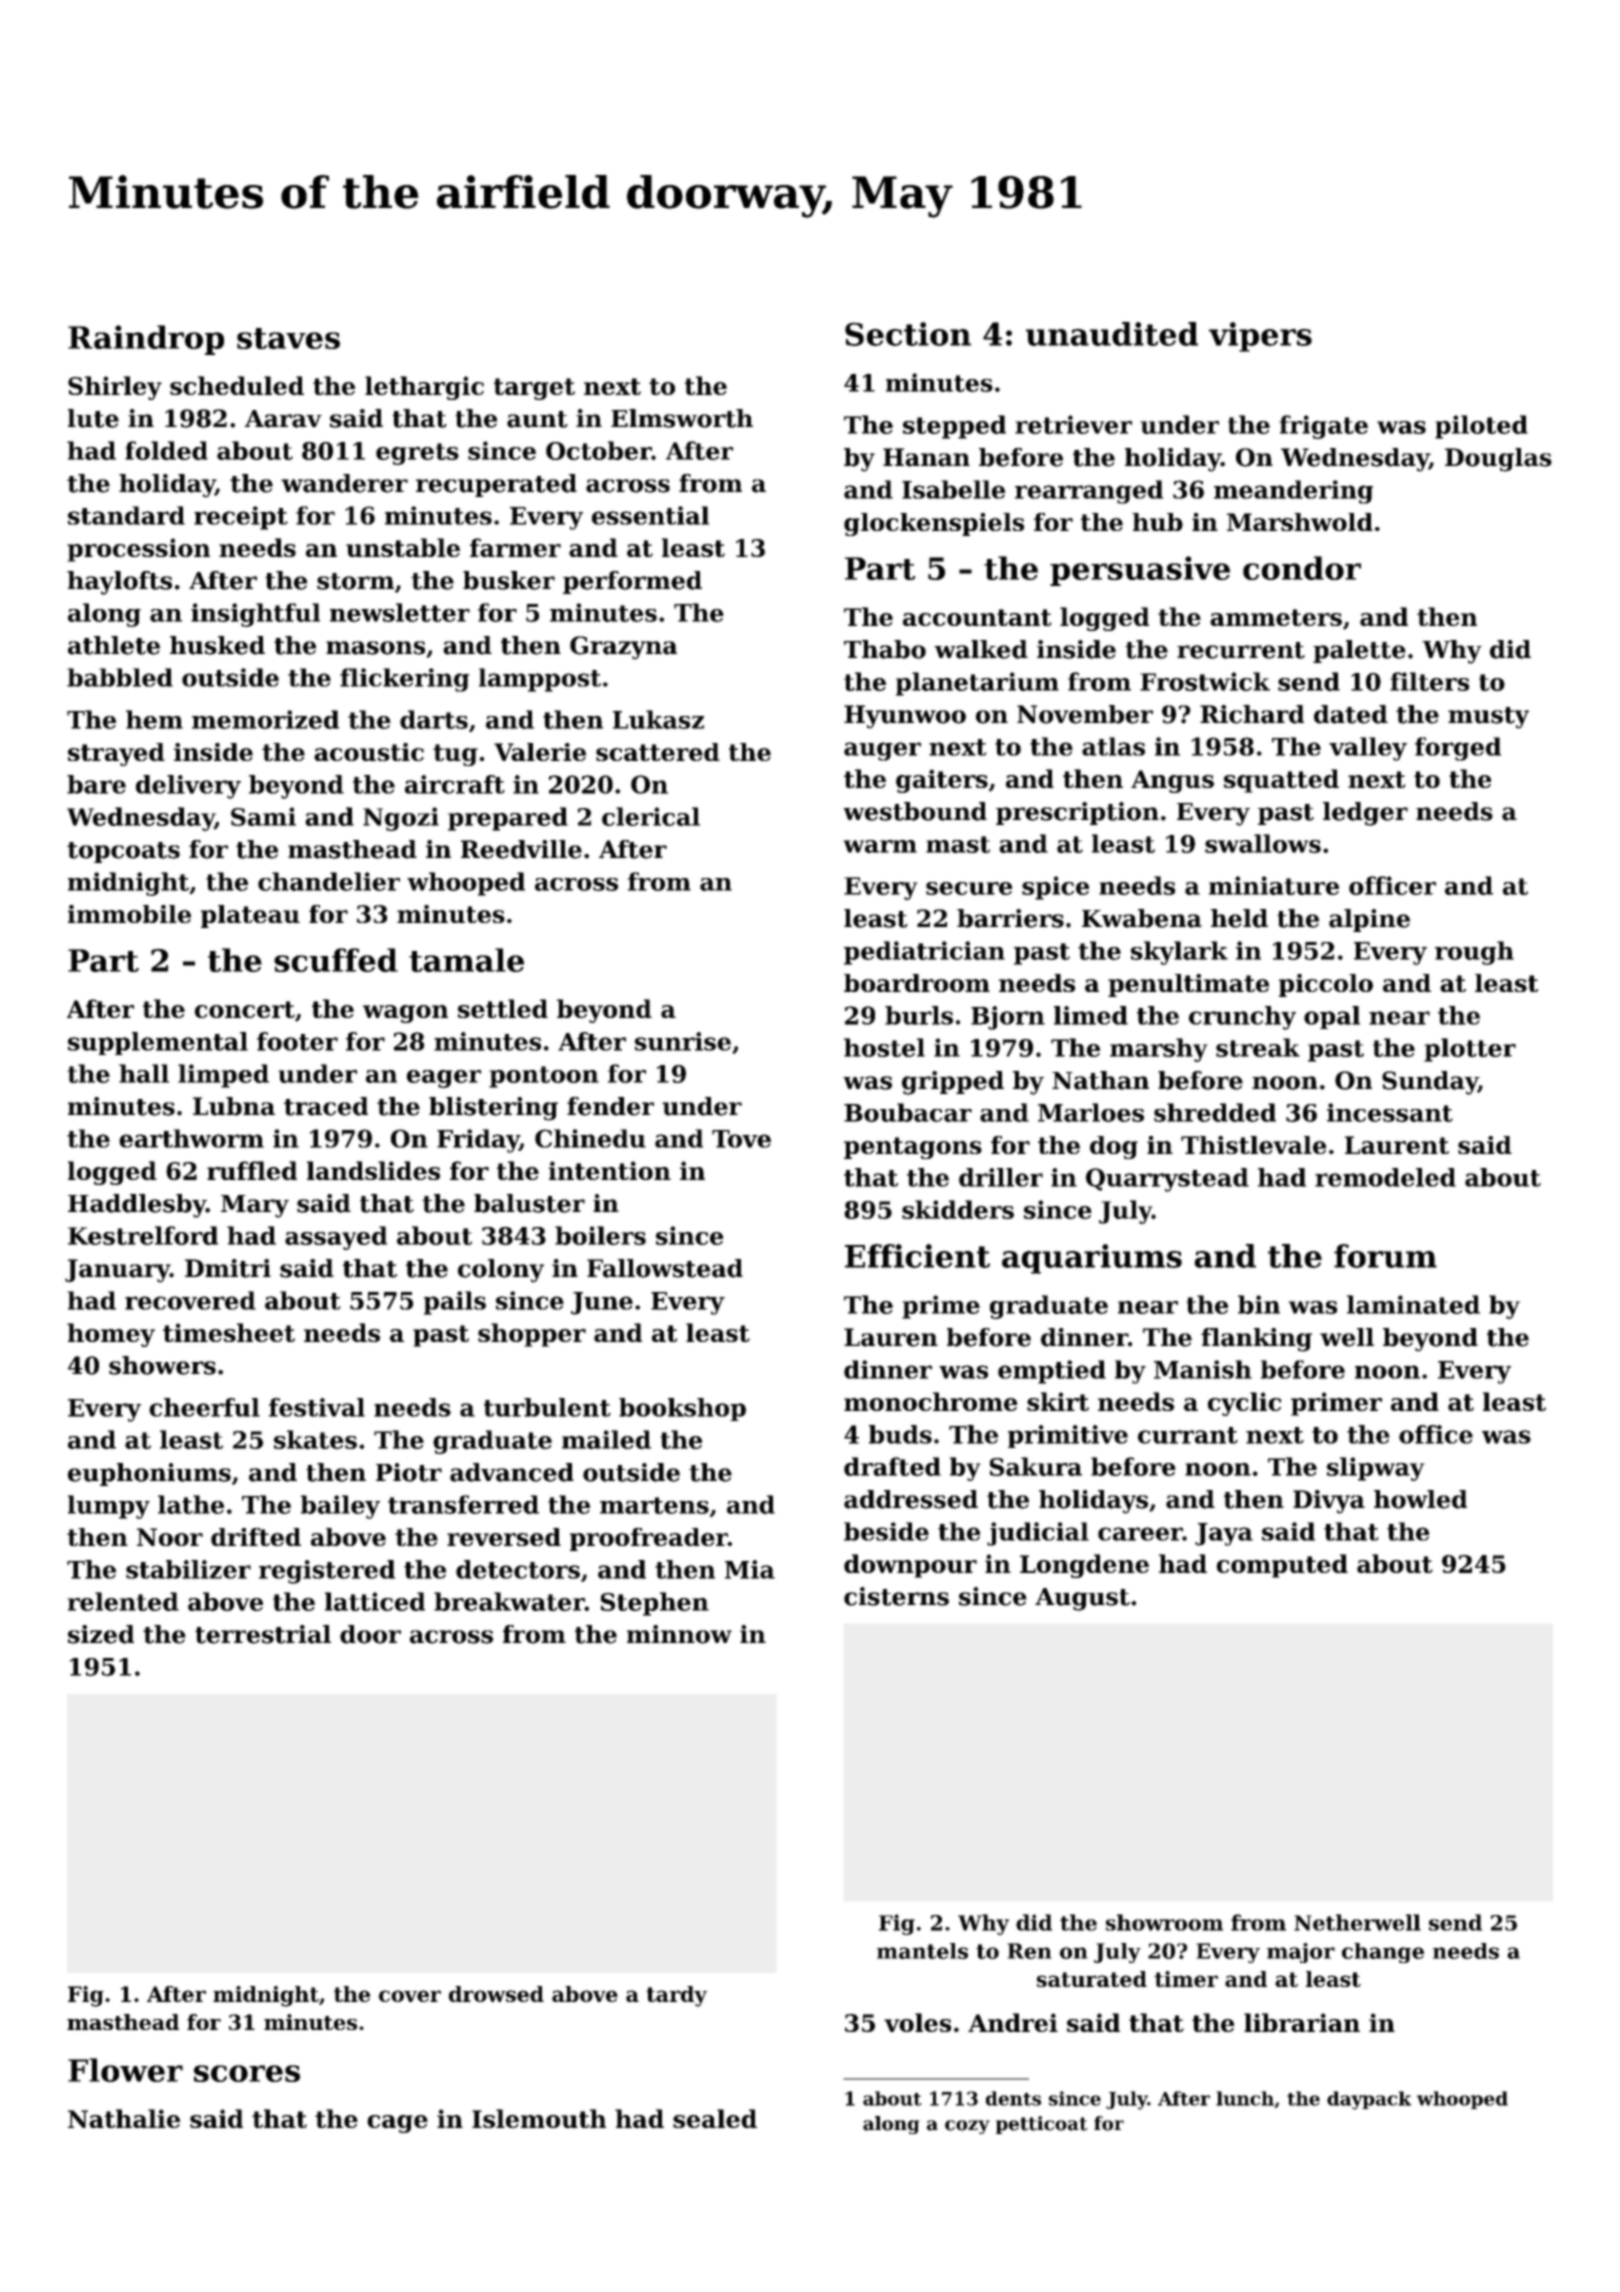 The height and width of the screenshot is (2292, 1620). I want to click on petticoat, so click(1042, 2125).
